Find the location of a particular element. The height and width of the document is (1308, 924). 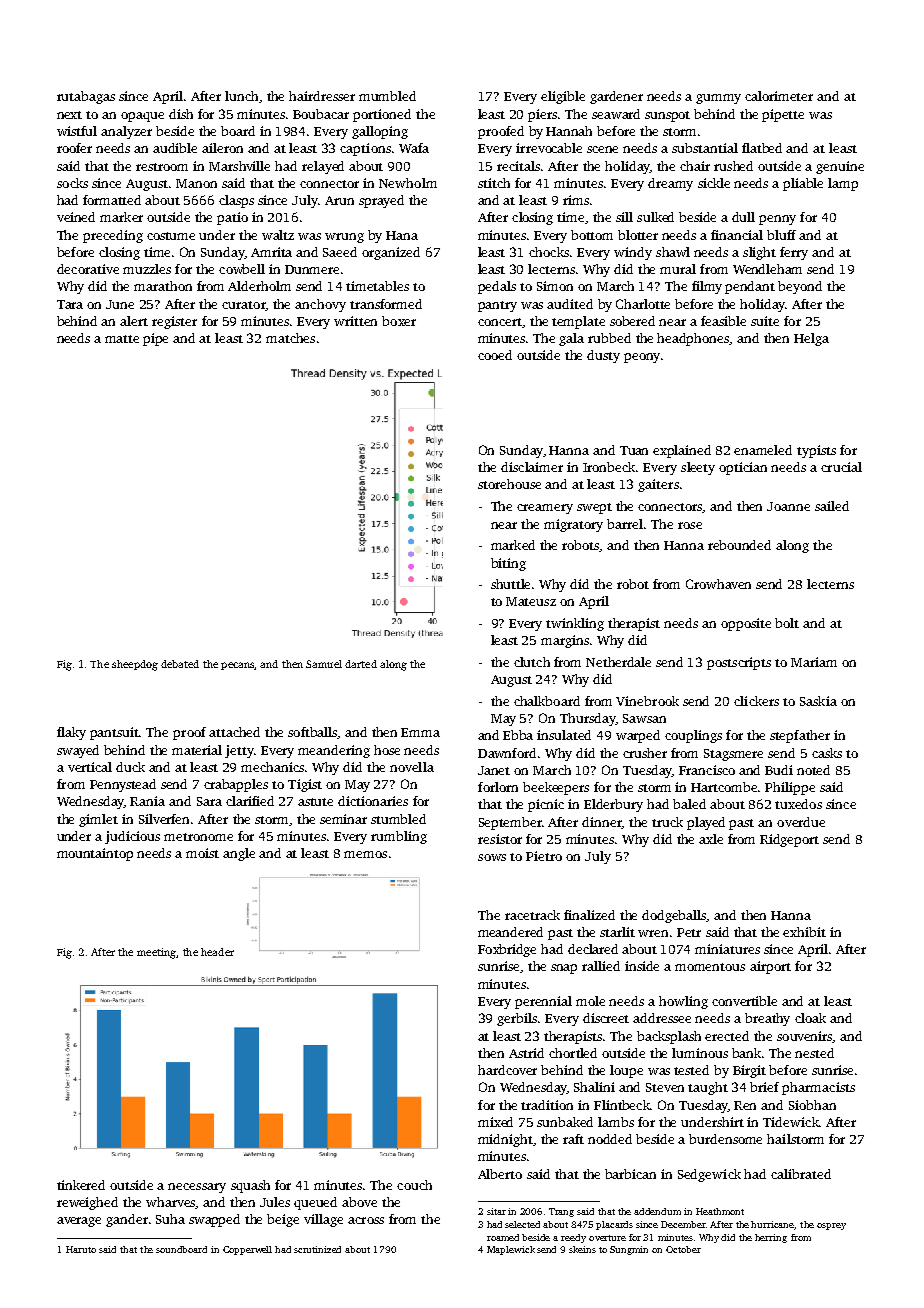

rose is located at coordinates (690, 525).
